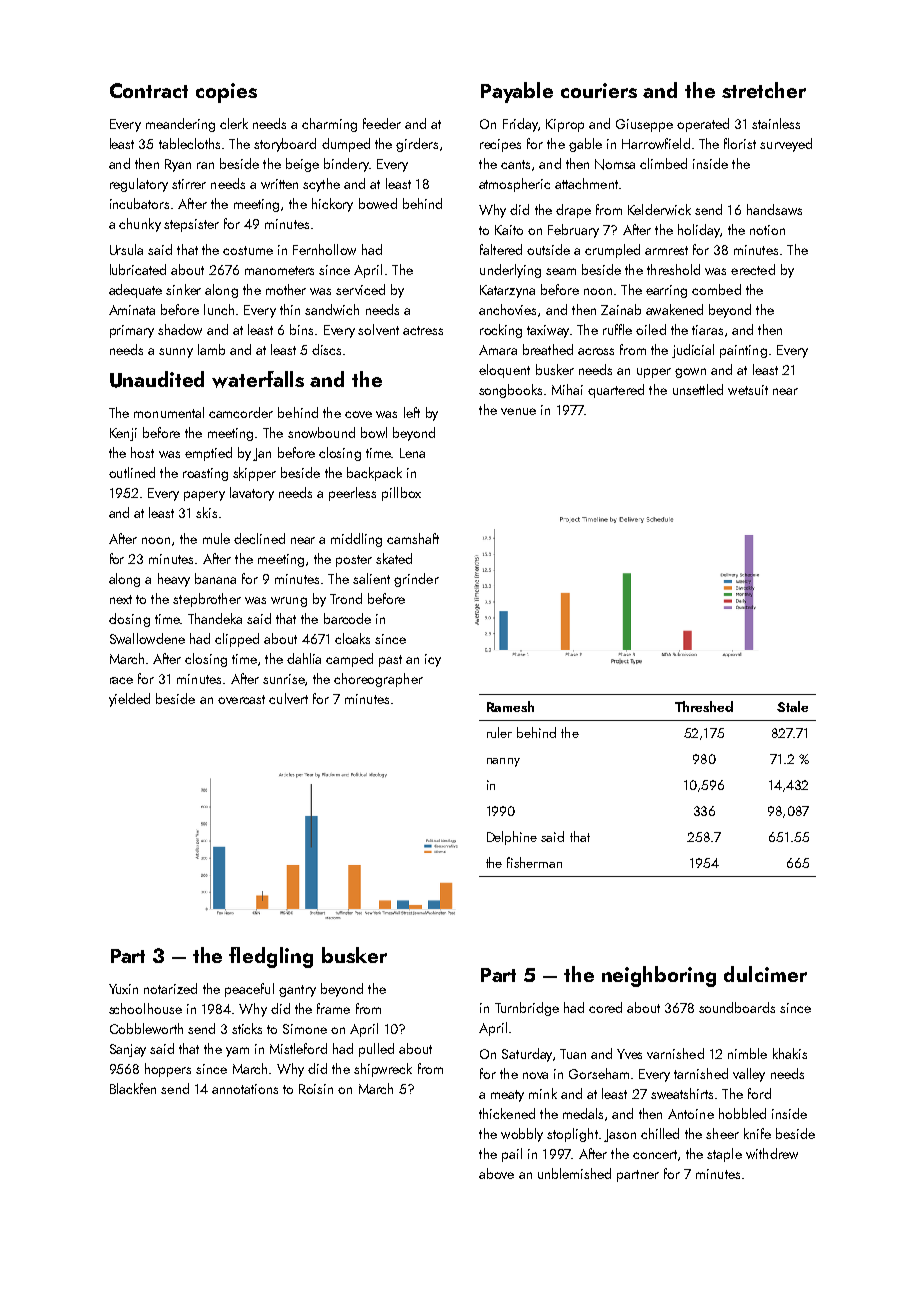 This screenshot has height=1308, width=924. I want to click on lubricated, so click(138, 269).
